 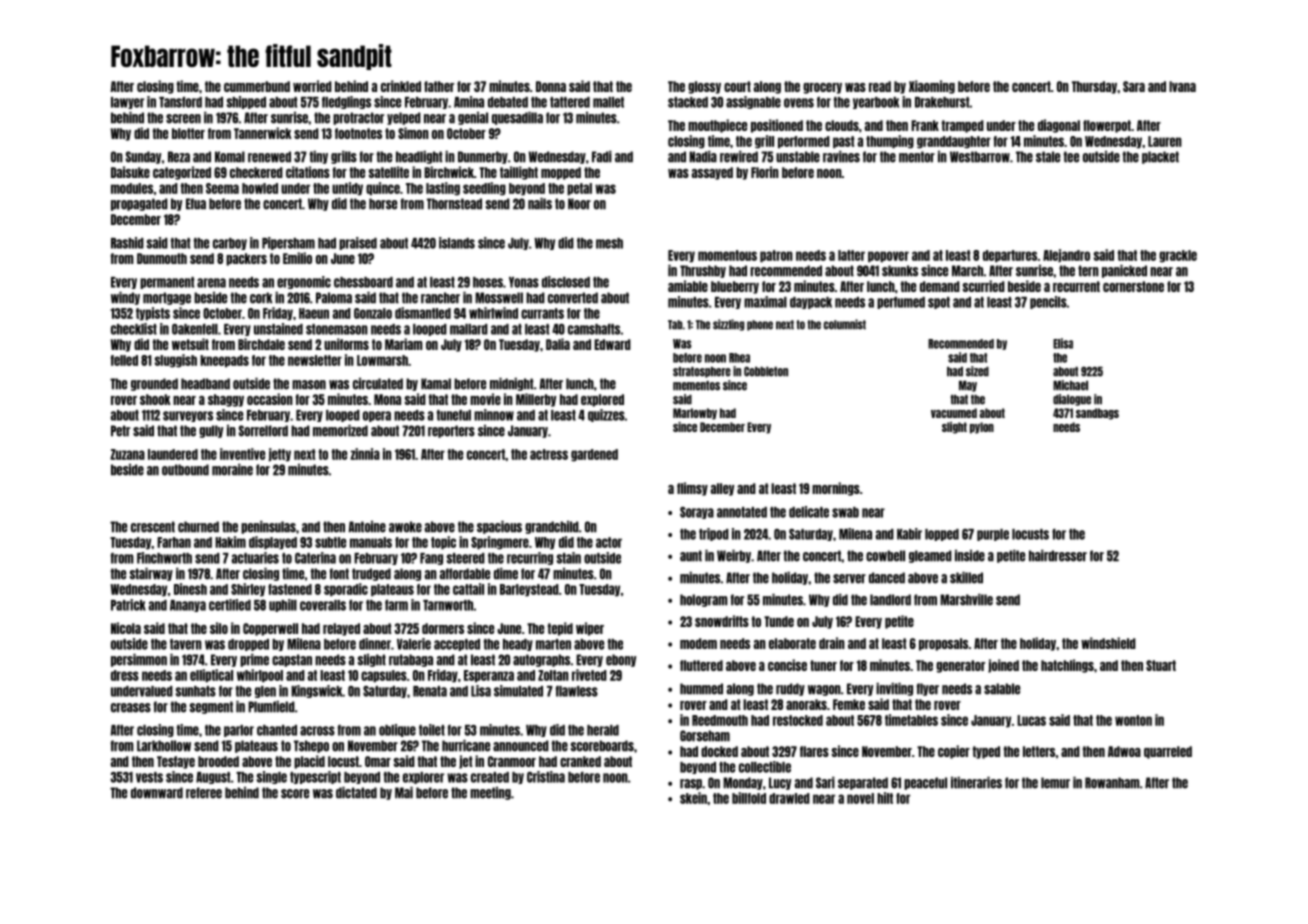 What do you see at coordinates (127, 103) in the screenshot?
I see `lawyer` at bounding box center [127, 103].
